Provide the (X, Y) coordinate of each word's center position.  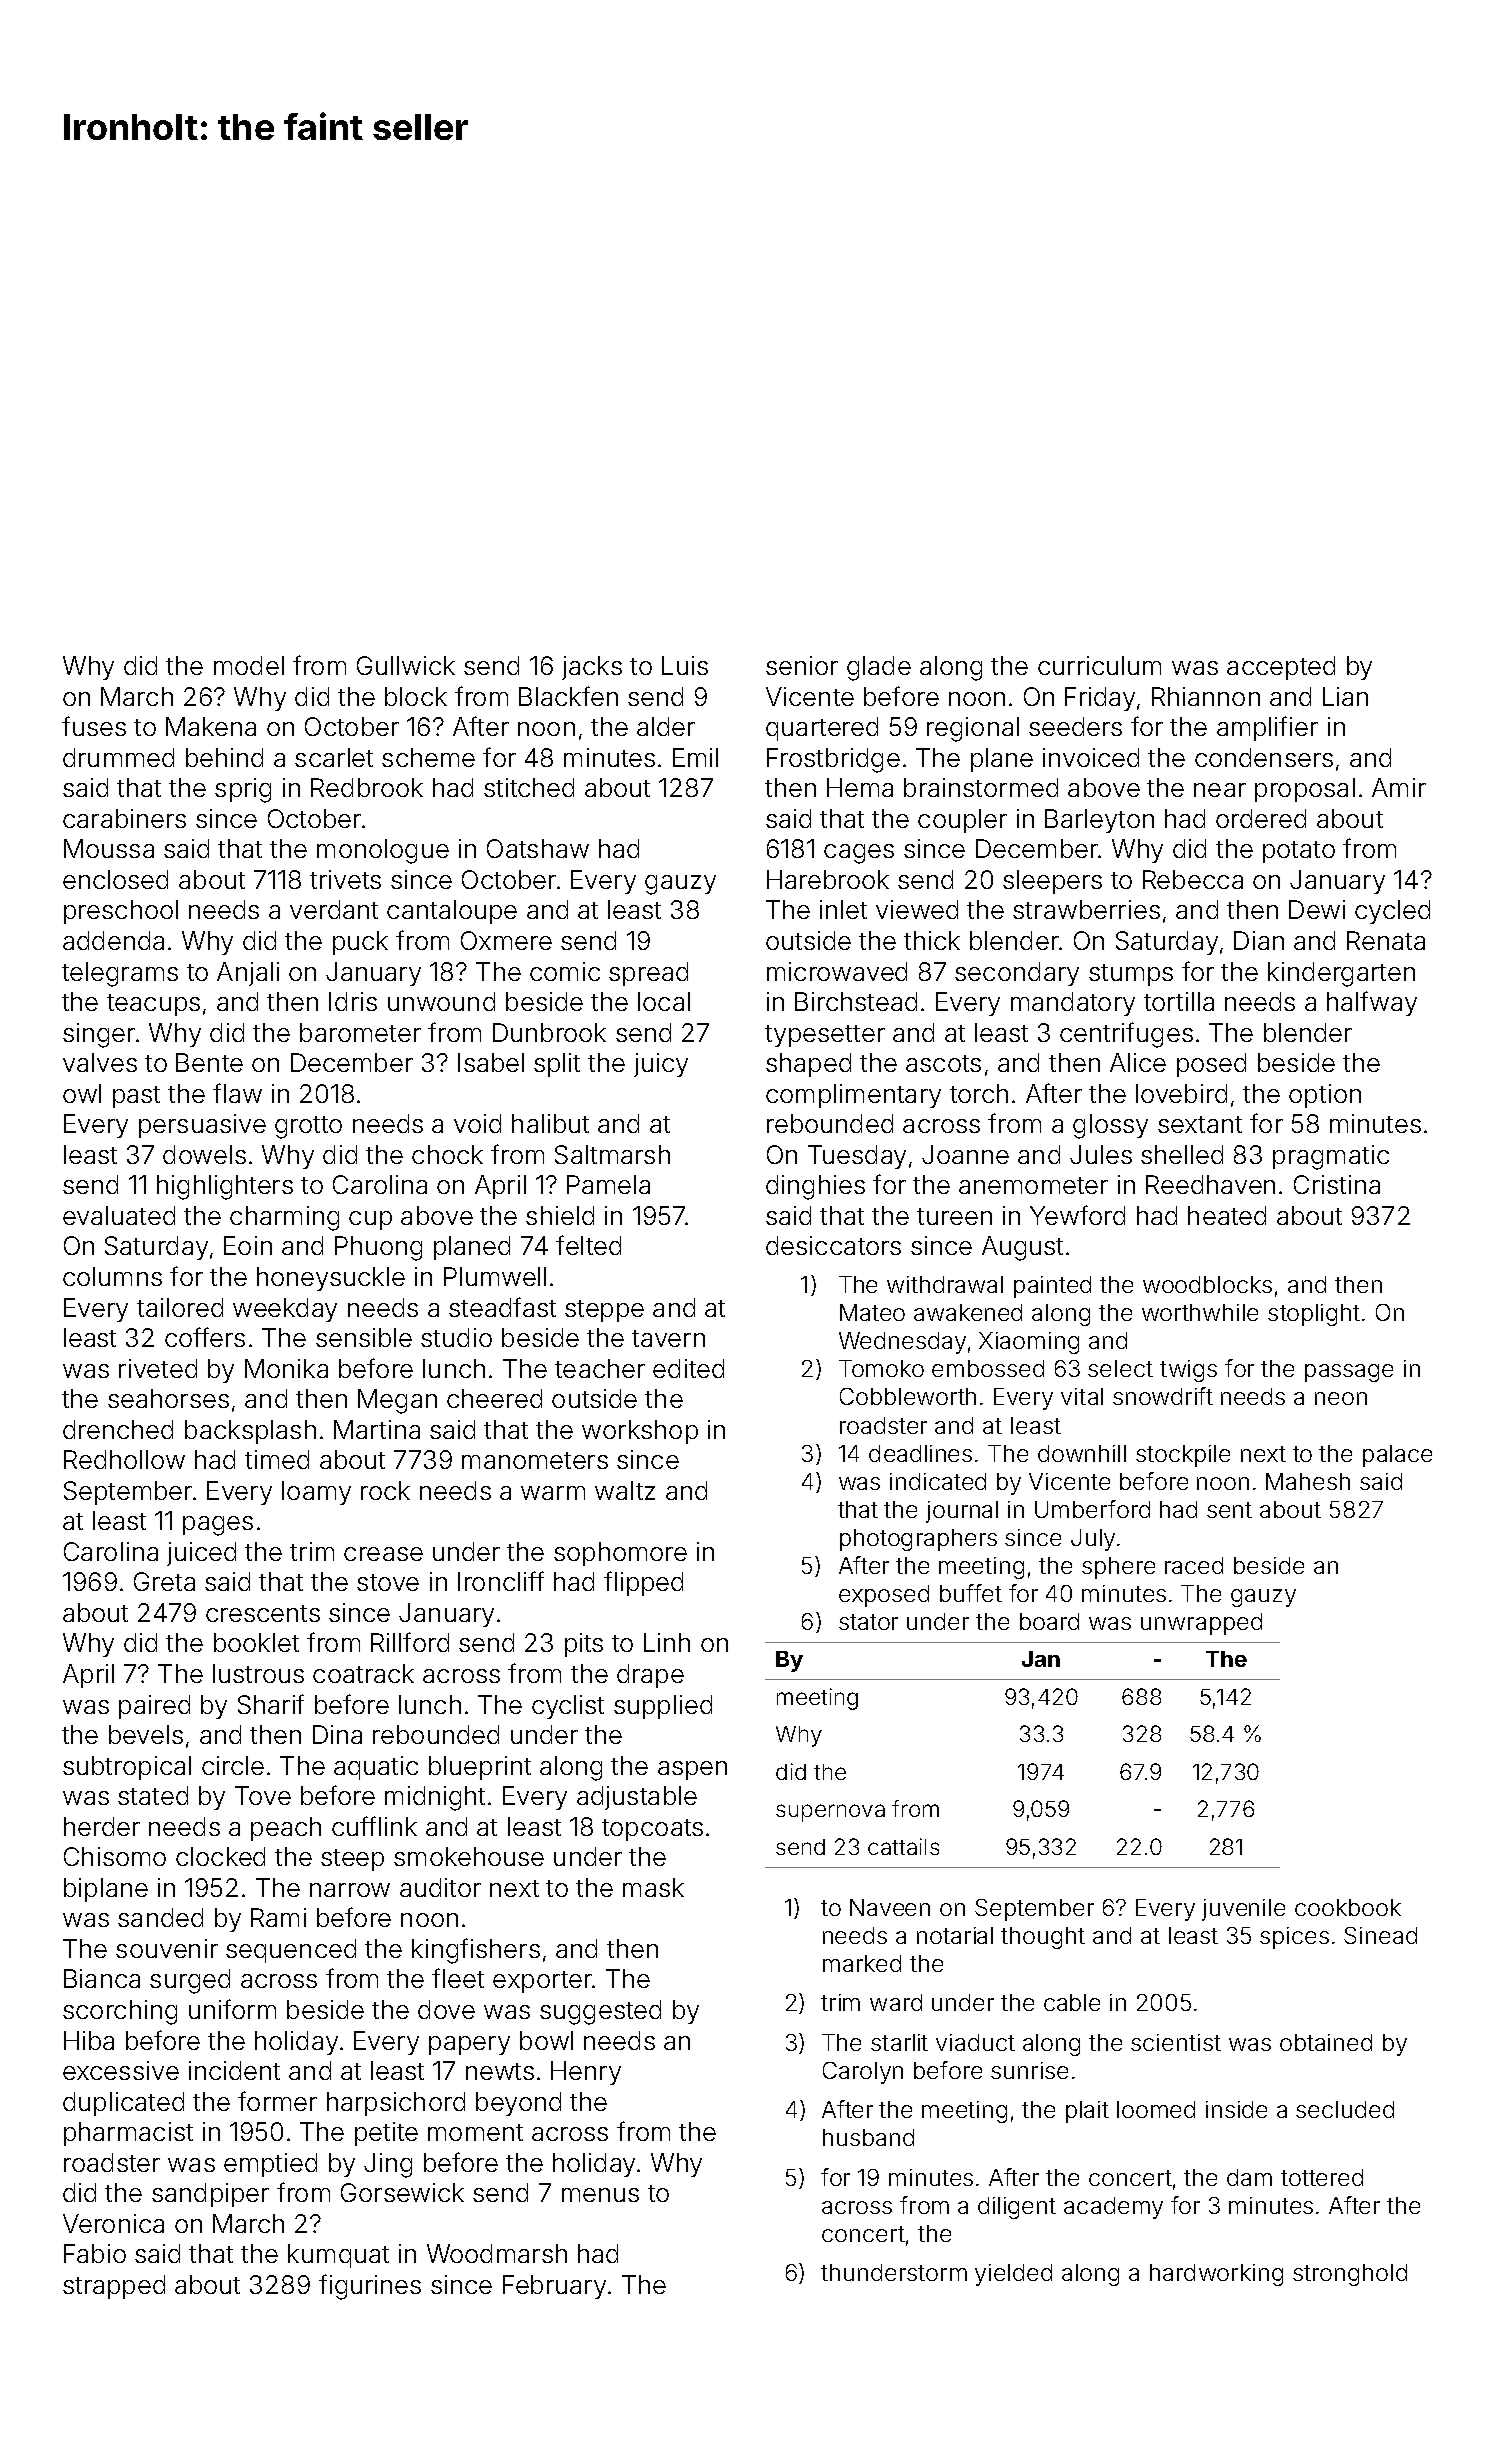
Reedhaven (1210, 1184)
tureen (954, 1216)
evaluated (119, 1215)
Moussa (109, 848)
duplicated (123, 2104)
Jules (1101, 1154)
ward (896, 2002)
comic (565, 971)
